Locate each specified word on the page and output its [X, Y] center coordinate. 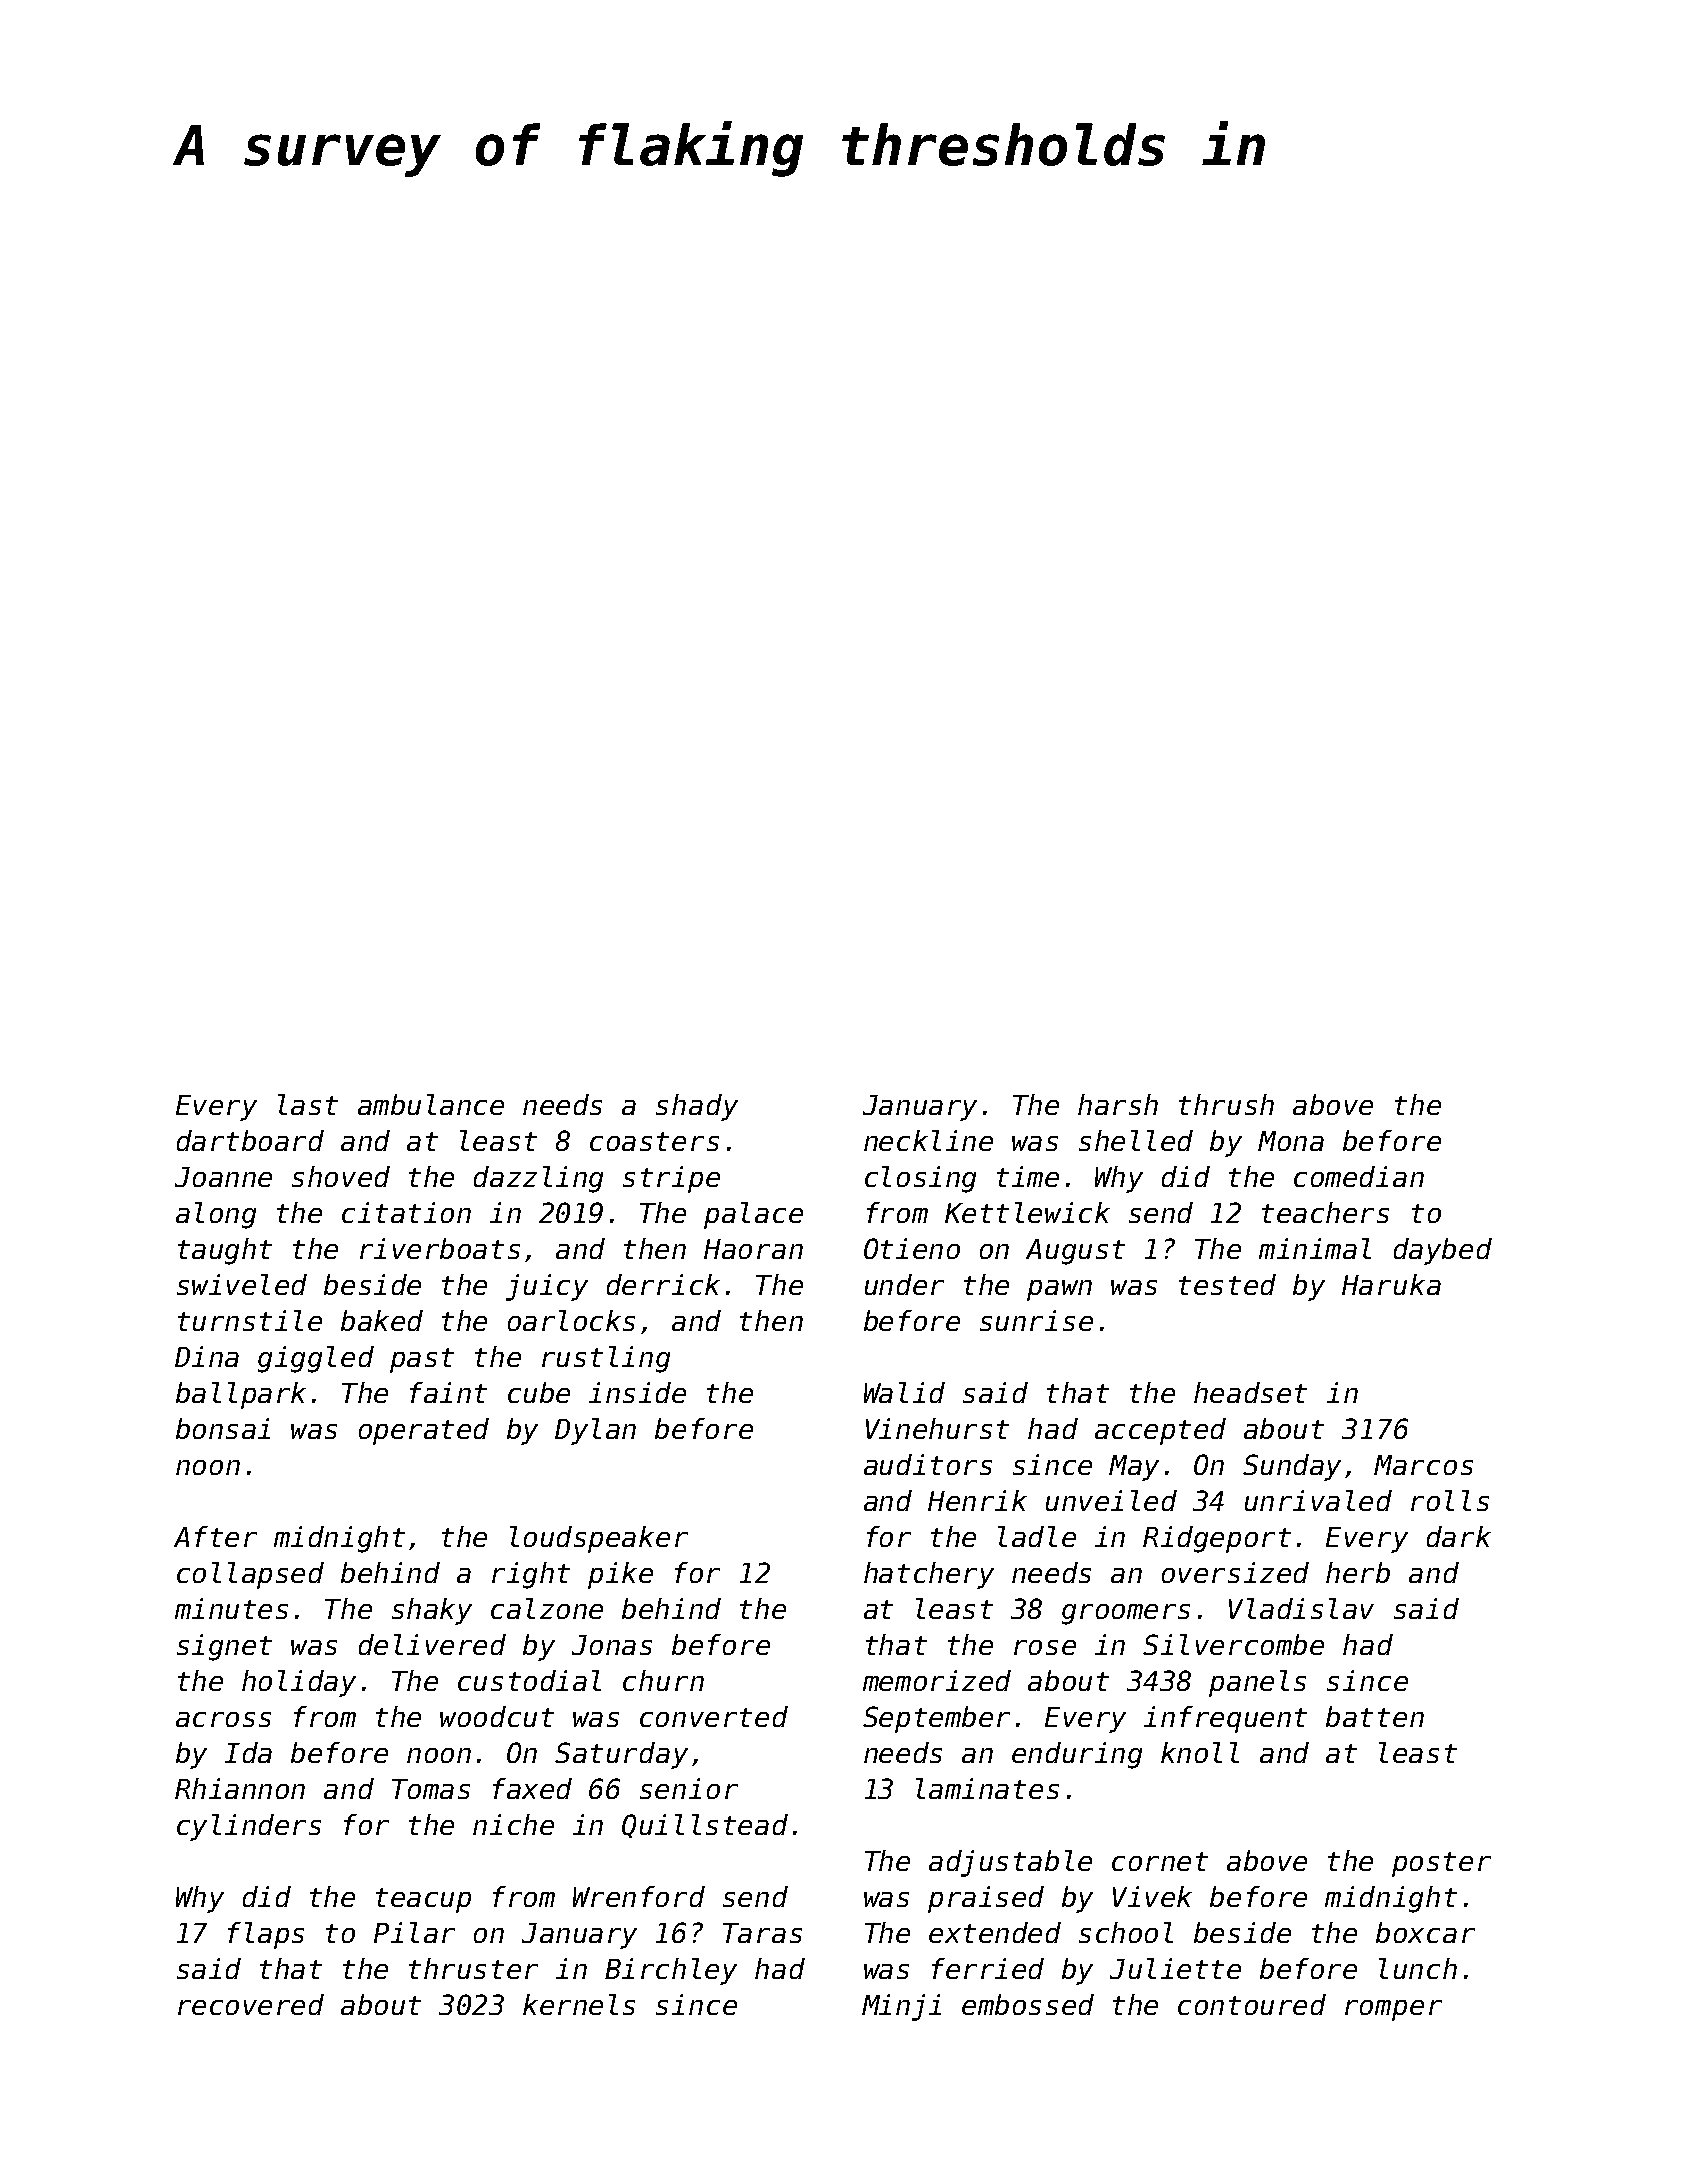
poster [1441, 1864]
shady [697, 1107]
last [308, 1104]
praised [986, 1899]
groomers [1126, 1614]
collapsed [250, 1575]
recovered [251, 2004]
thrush [1226, 1104]
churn [663, 1680]
